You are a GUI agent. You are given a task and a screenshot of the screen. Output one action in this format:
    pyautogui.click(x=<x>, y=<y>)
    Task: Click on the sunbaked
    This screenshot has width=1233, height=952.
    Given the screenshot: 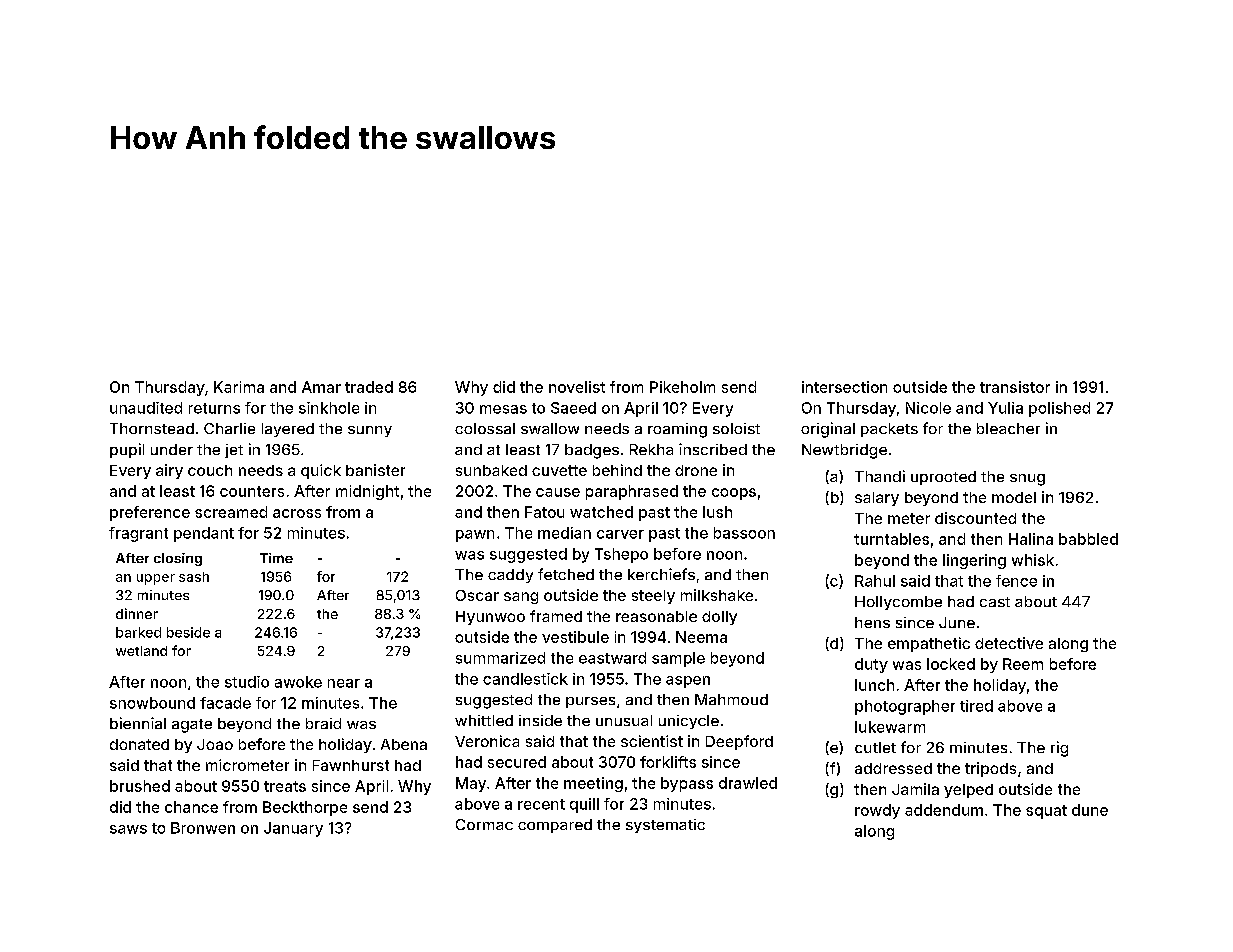 What is the action you would take?
    pyautogui.click(x=491, y=470)
